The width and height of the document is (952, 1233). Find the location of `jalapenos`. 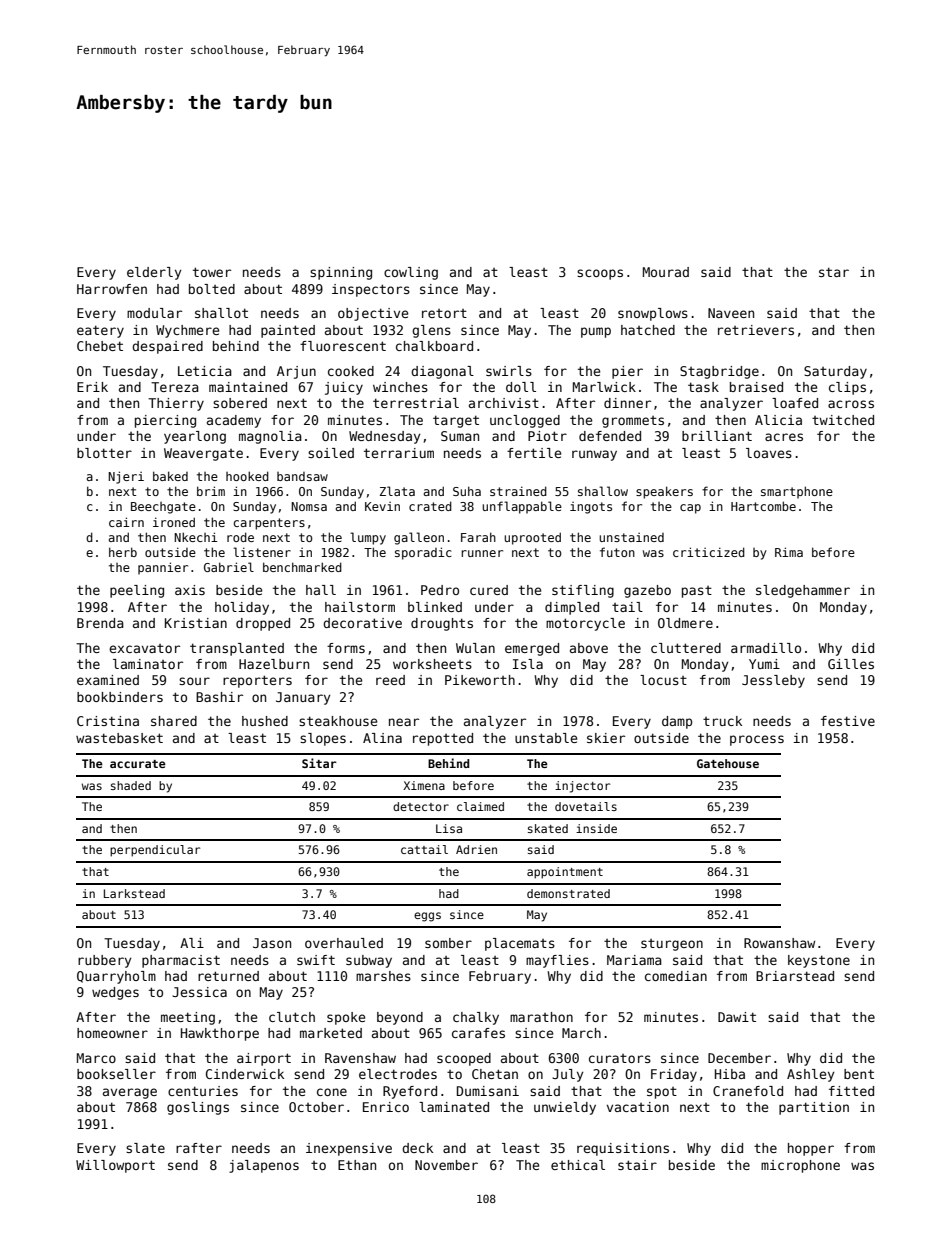

jalapenos is located at coordinates (264, 1166).
